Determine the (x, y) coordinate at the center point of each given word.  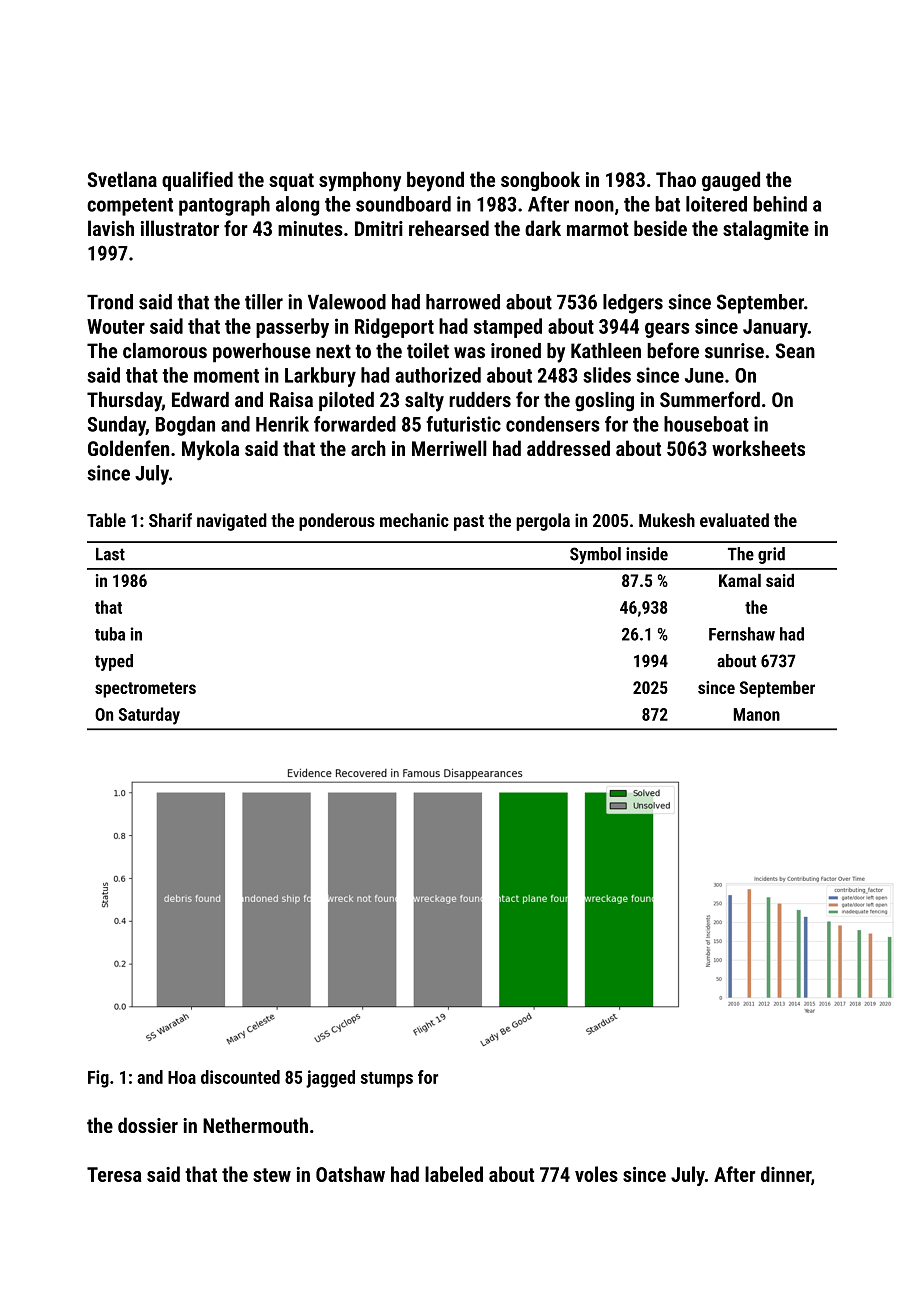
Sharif (170, 520)
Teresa (114, 1174)
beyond (435, 181)
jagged (330, 1079)
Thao (676, 179)
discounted (240, 1077)
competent (130, 207)
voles (596, 1174)
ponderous (337, 522)
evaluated (734, 520)
